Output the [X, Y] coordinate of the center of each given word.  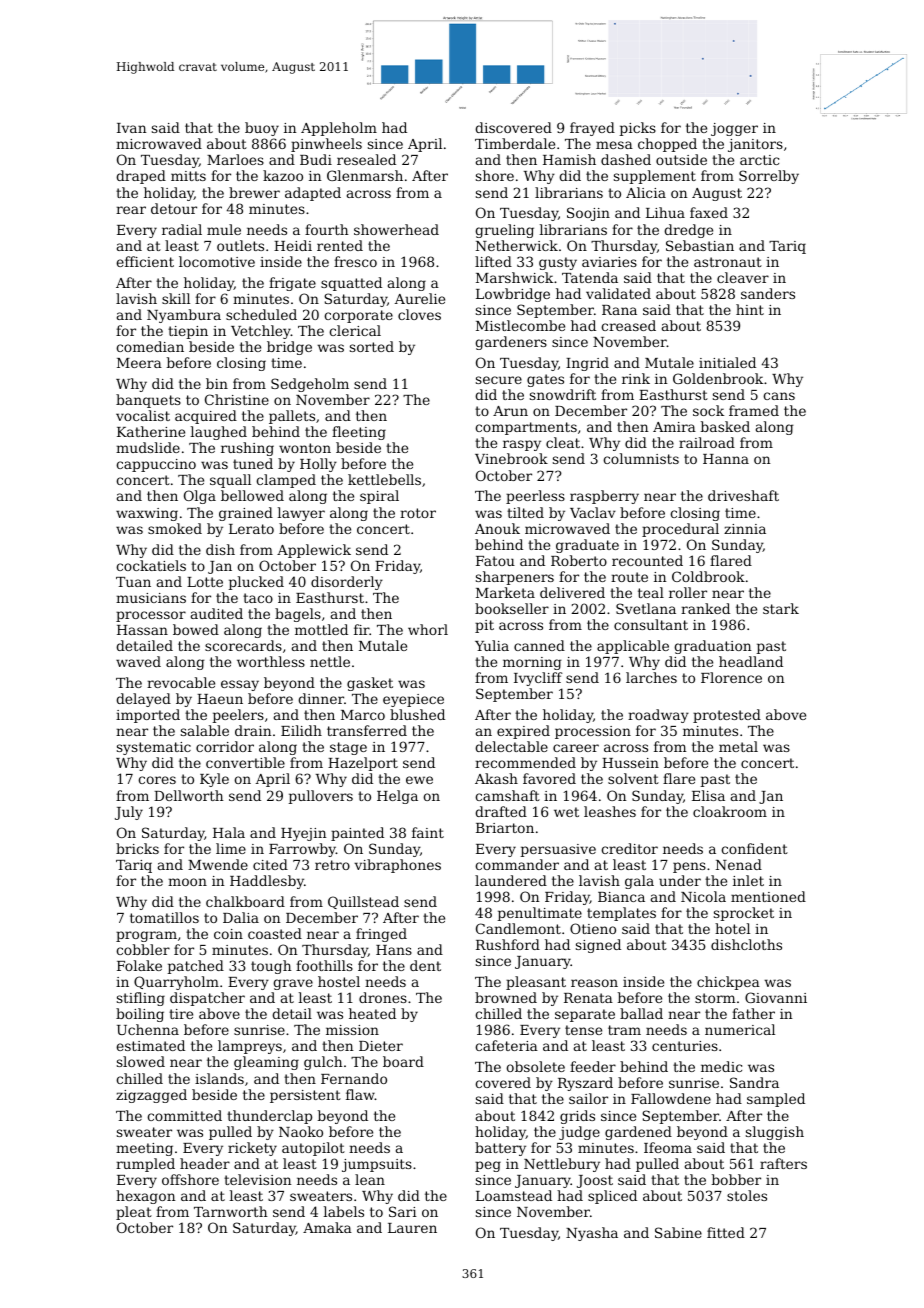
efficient [145, 261]
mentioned [768, 896]
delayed [143, 700]
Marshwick [514, 277]
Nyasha [592, 1234]
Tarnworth [231, 1211]
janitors [755, 145]
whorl [428, 629]
